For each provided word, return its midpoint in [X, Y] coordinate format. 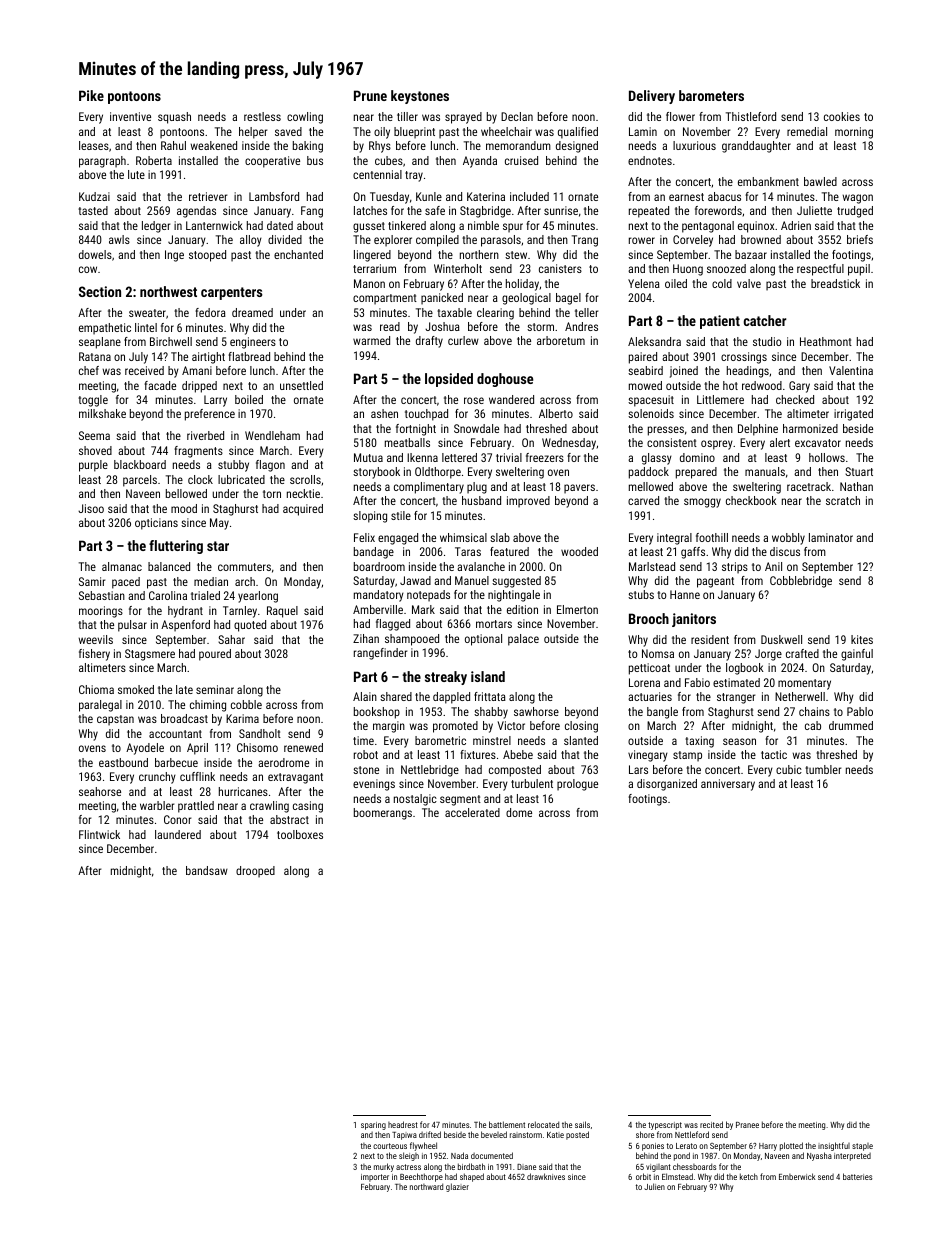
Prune [370, 95]
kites [862, 639]
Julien [654, 1186]
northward [426, 1186]
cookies [842, 116]
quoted [250, 626]
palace [523, 640]
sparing [373, 1126]
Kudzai [94, 196]
